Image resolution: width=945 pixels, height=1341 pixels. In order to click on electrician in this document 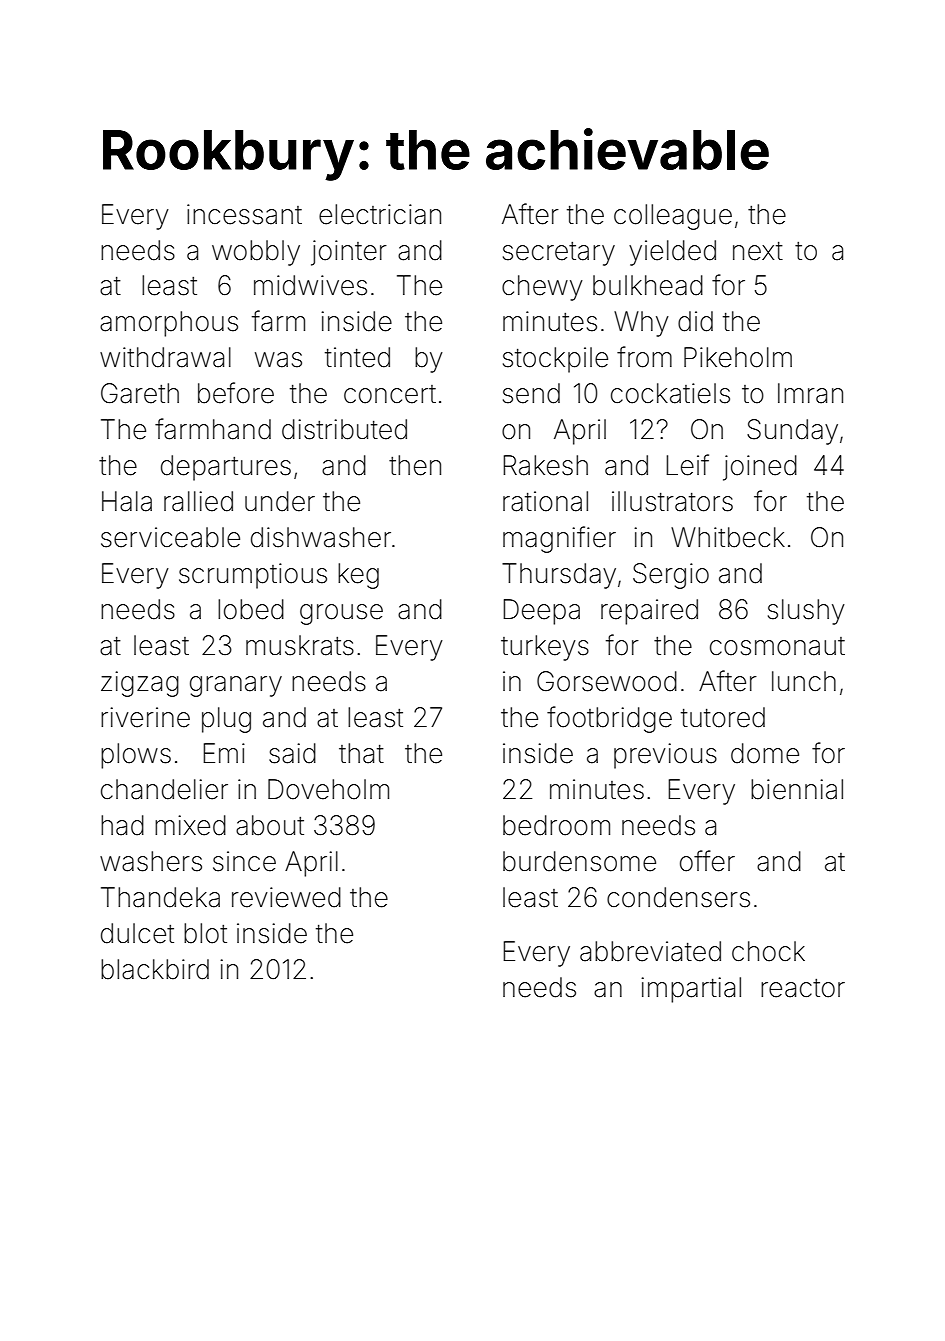, I will do `click(380, 214)`.
